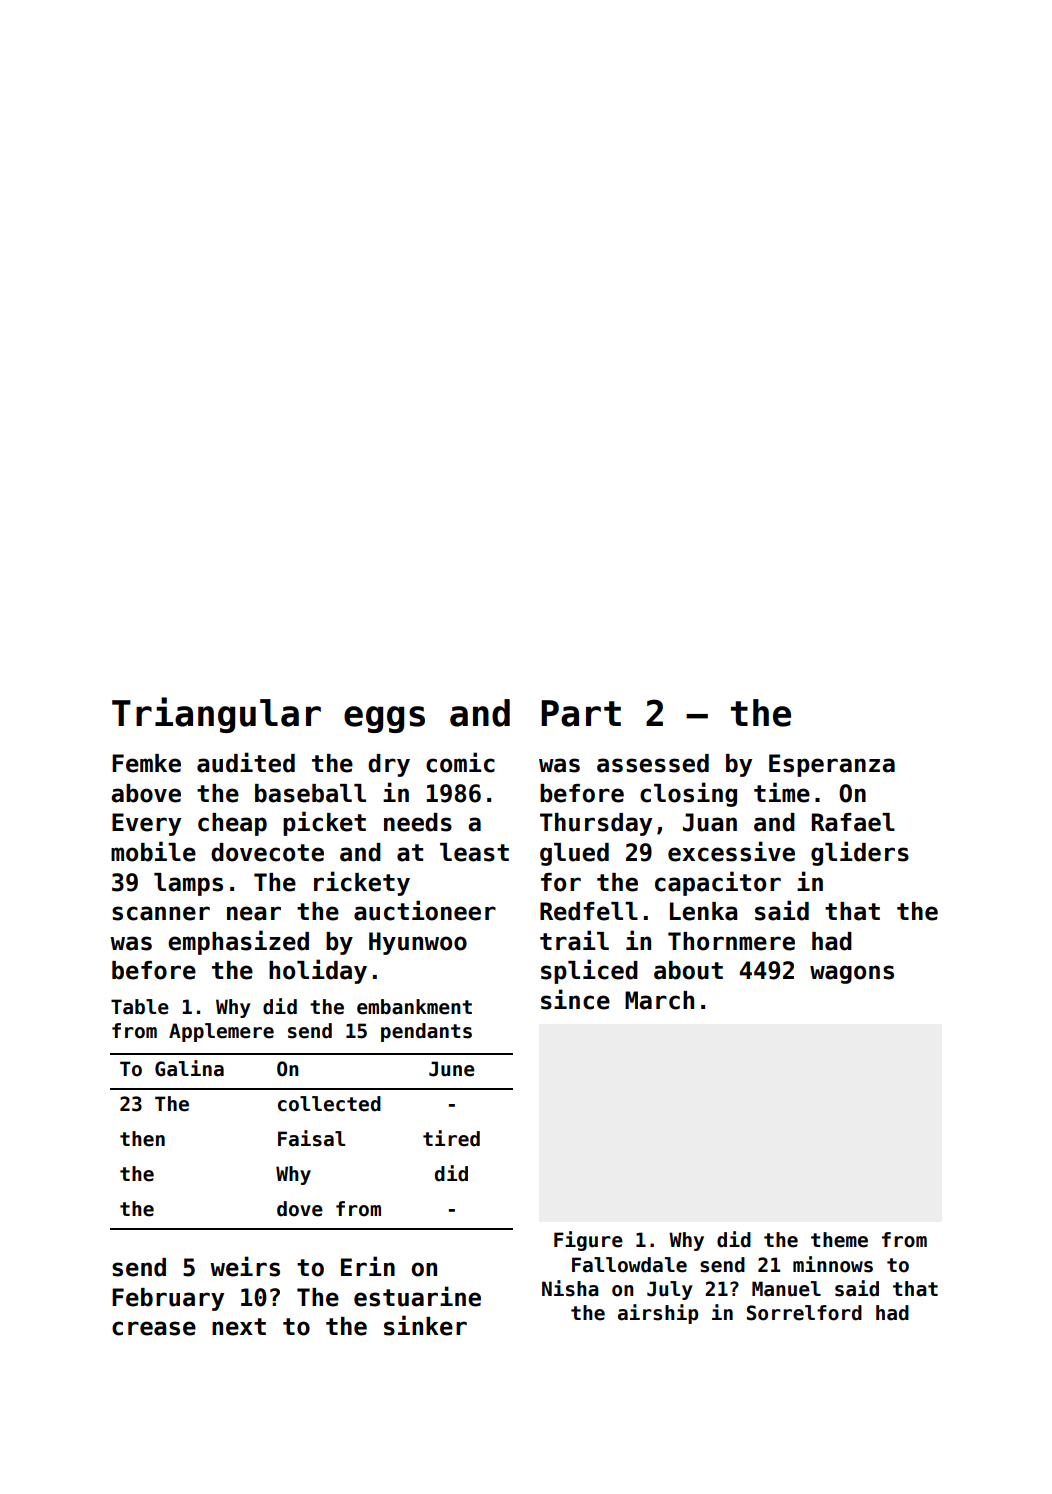 Image resolution: width=1052 pixels, height=1494 pixels. What do you see at coordinates (239, 1327) in the page?
I see `next` at bounding box center [239, 1327].
